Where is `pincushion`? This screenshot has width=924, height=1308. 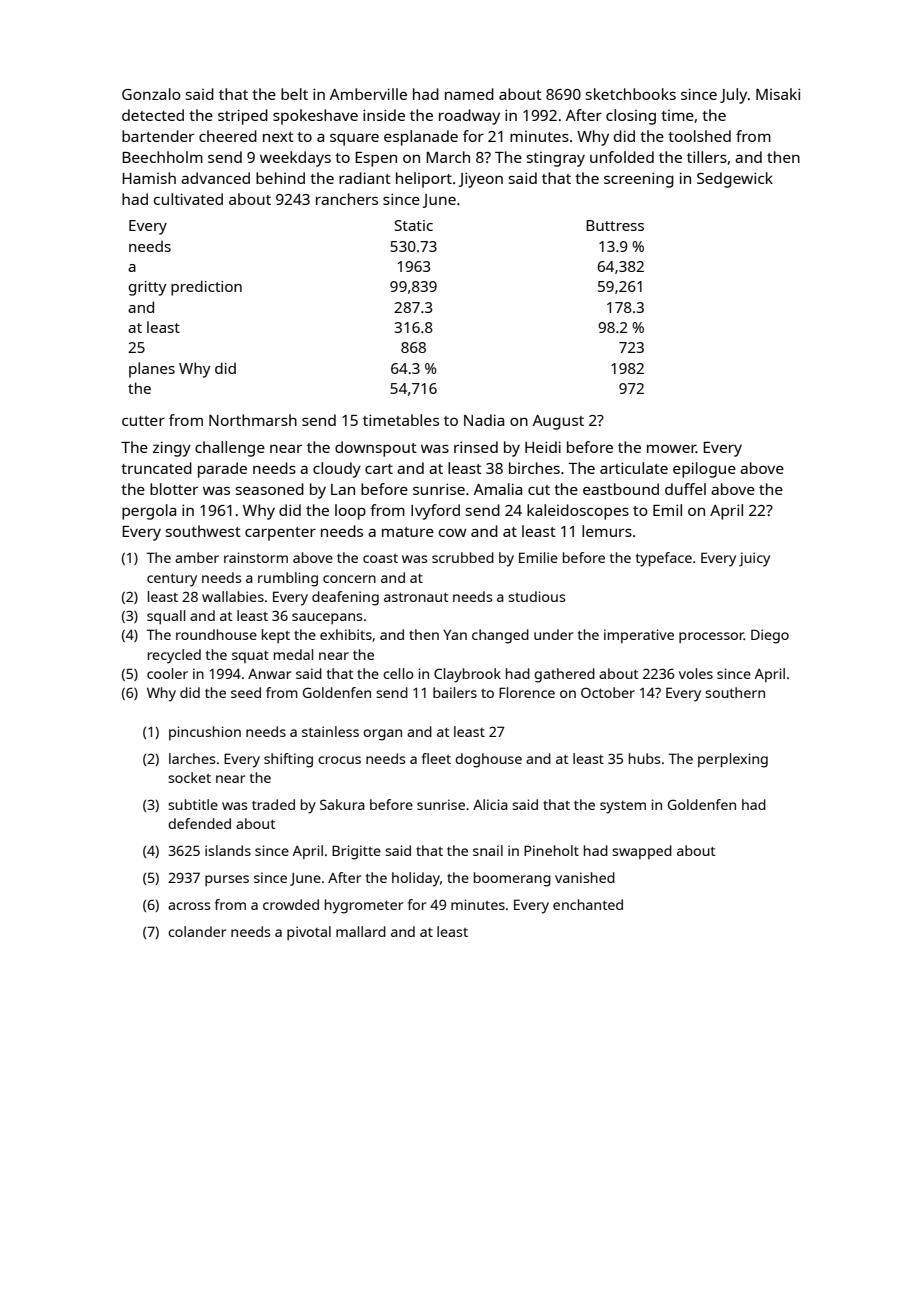 pincushion is located at coordinates (205, 733).
